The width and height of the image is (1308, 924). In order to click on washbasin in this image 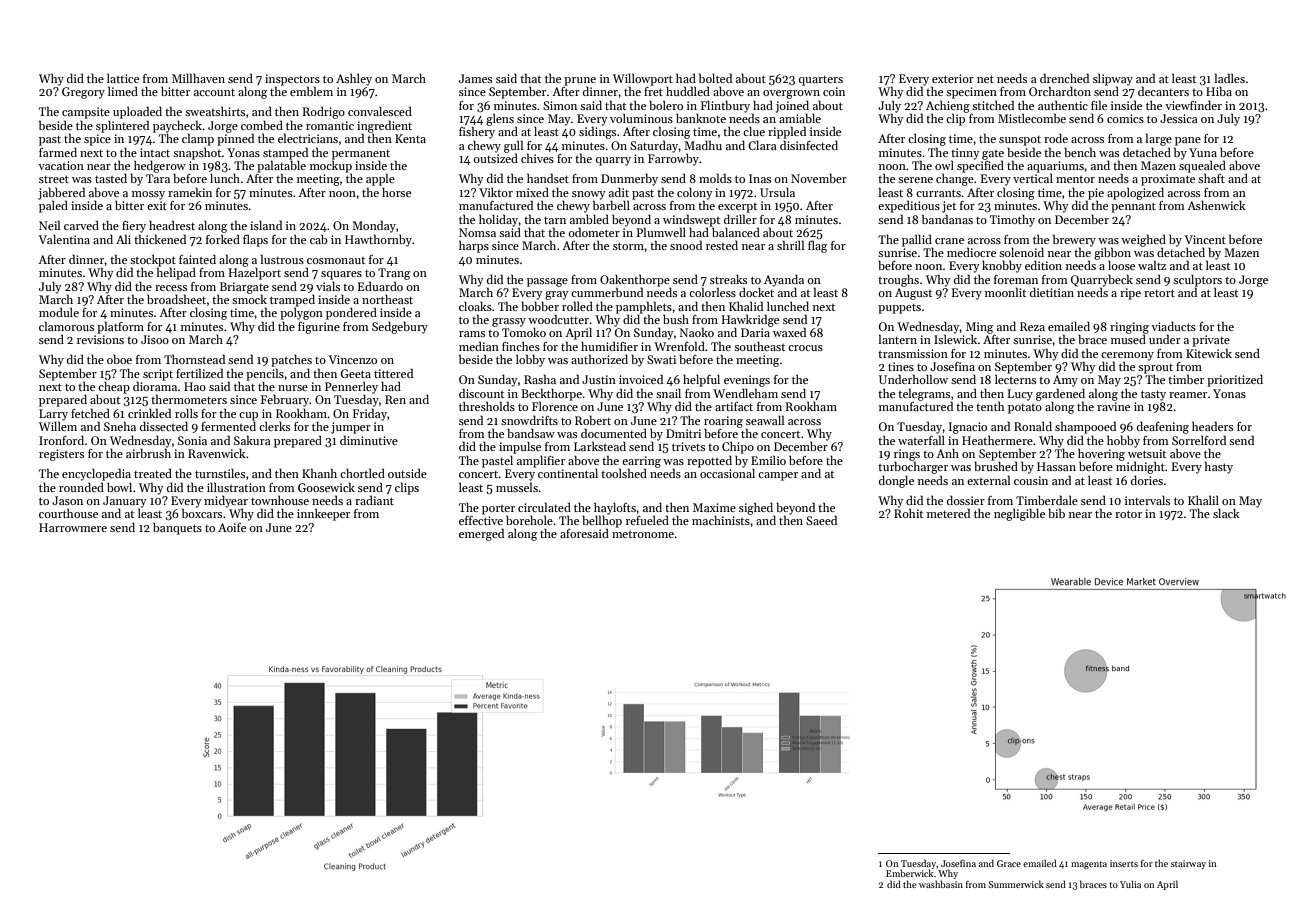, I will do `click(941, 884)`.
